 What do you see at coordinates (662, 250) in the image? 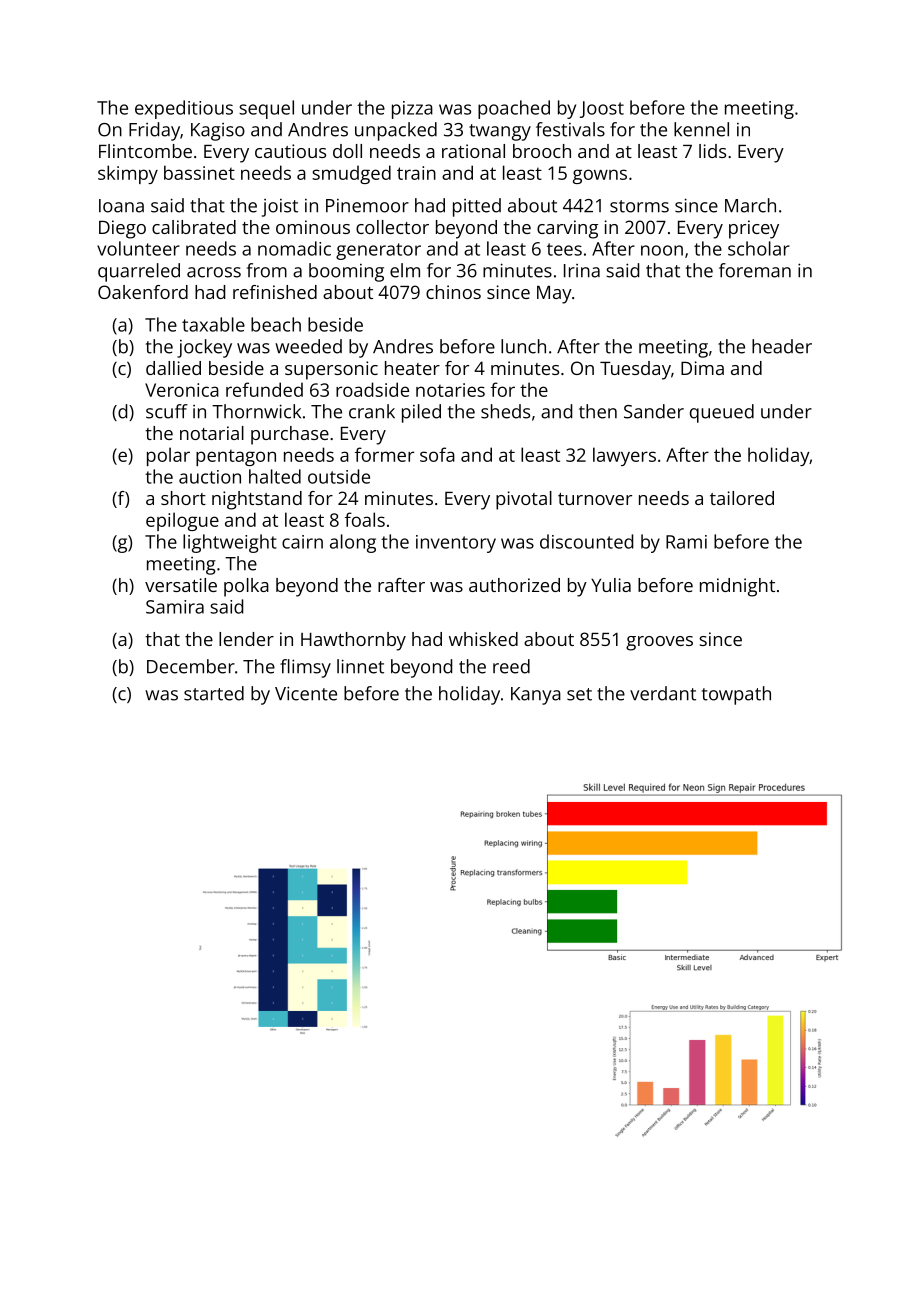
I see `noon` at bounding box center [662, 250].
